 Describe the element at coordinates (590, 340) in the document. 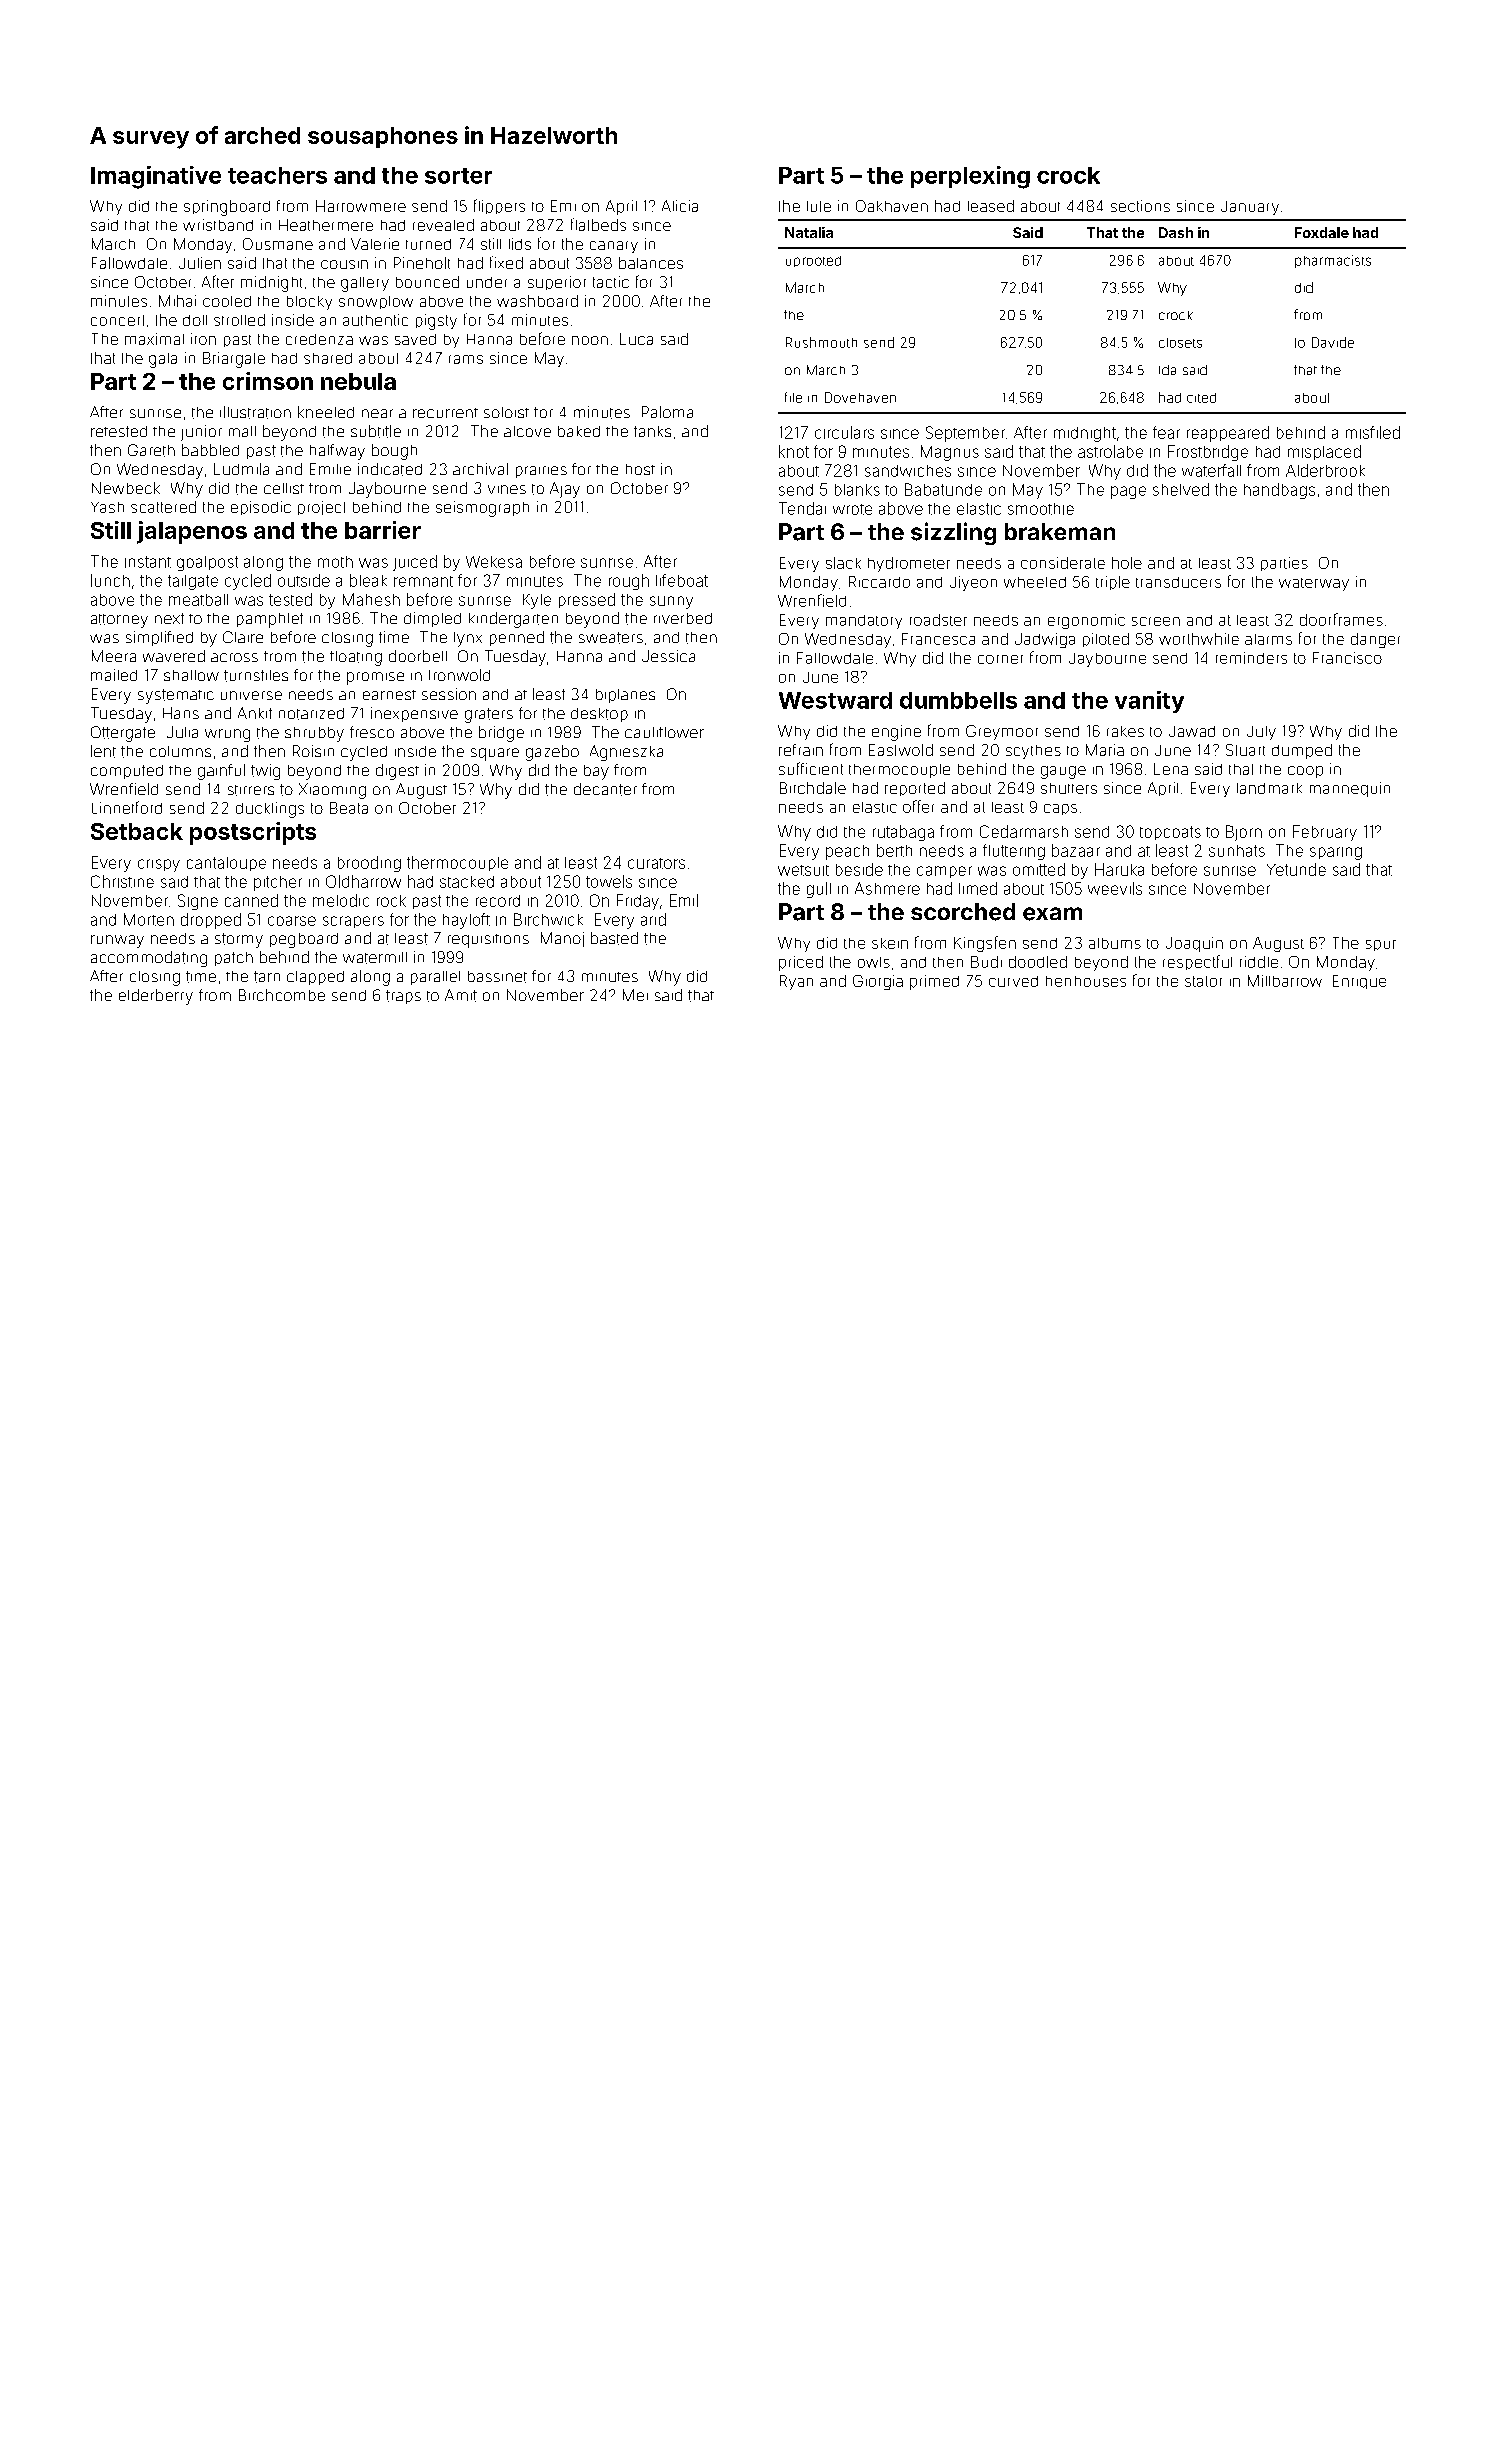

I see `noon` at that location.
